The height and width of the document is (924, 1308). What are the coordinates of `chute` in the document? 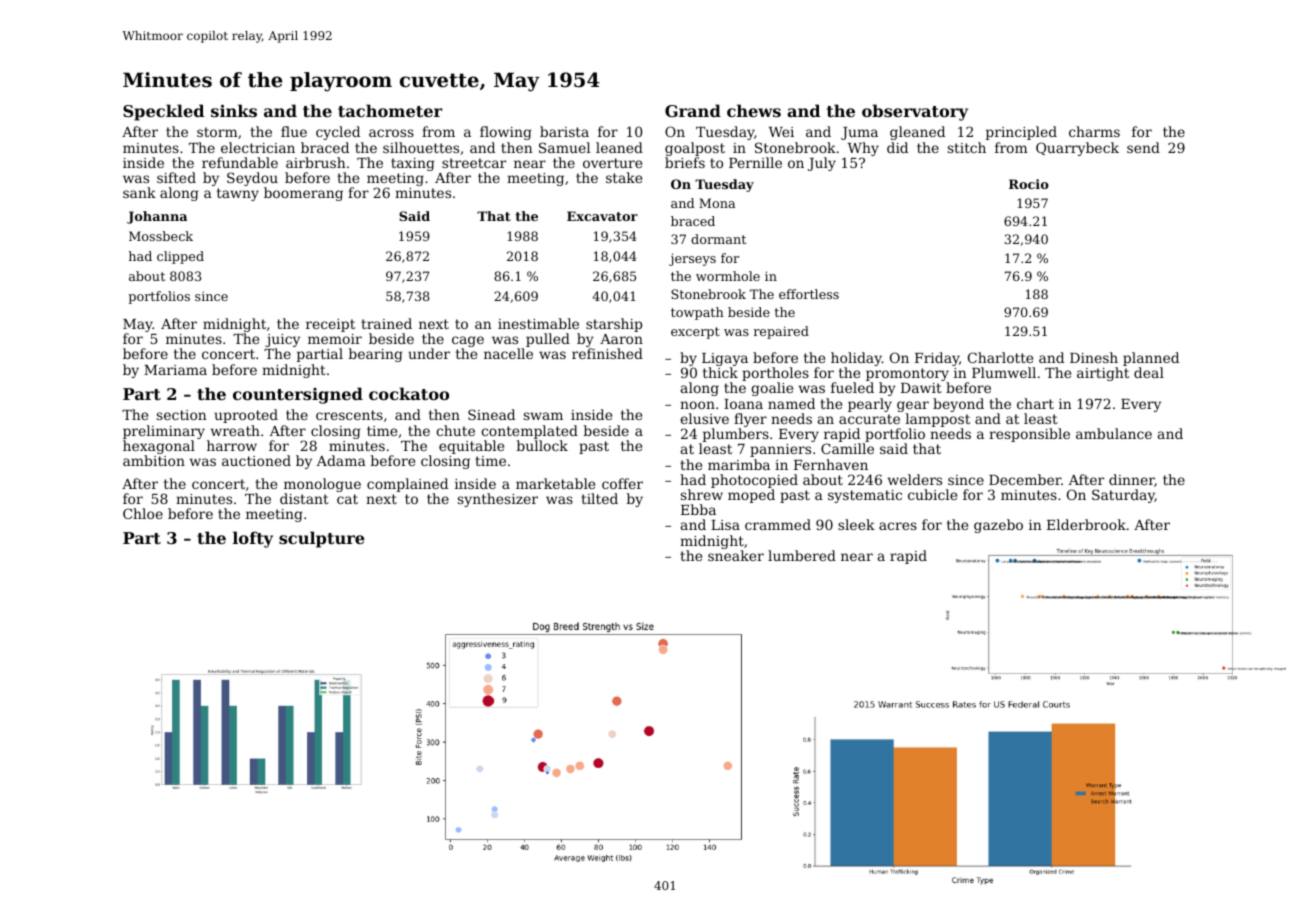 It's located at (455, 430).
